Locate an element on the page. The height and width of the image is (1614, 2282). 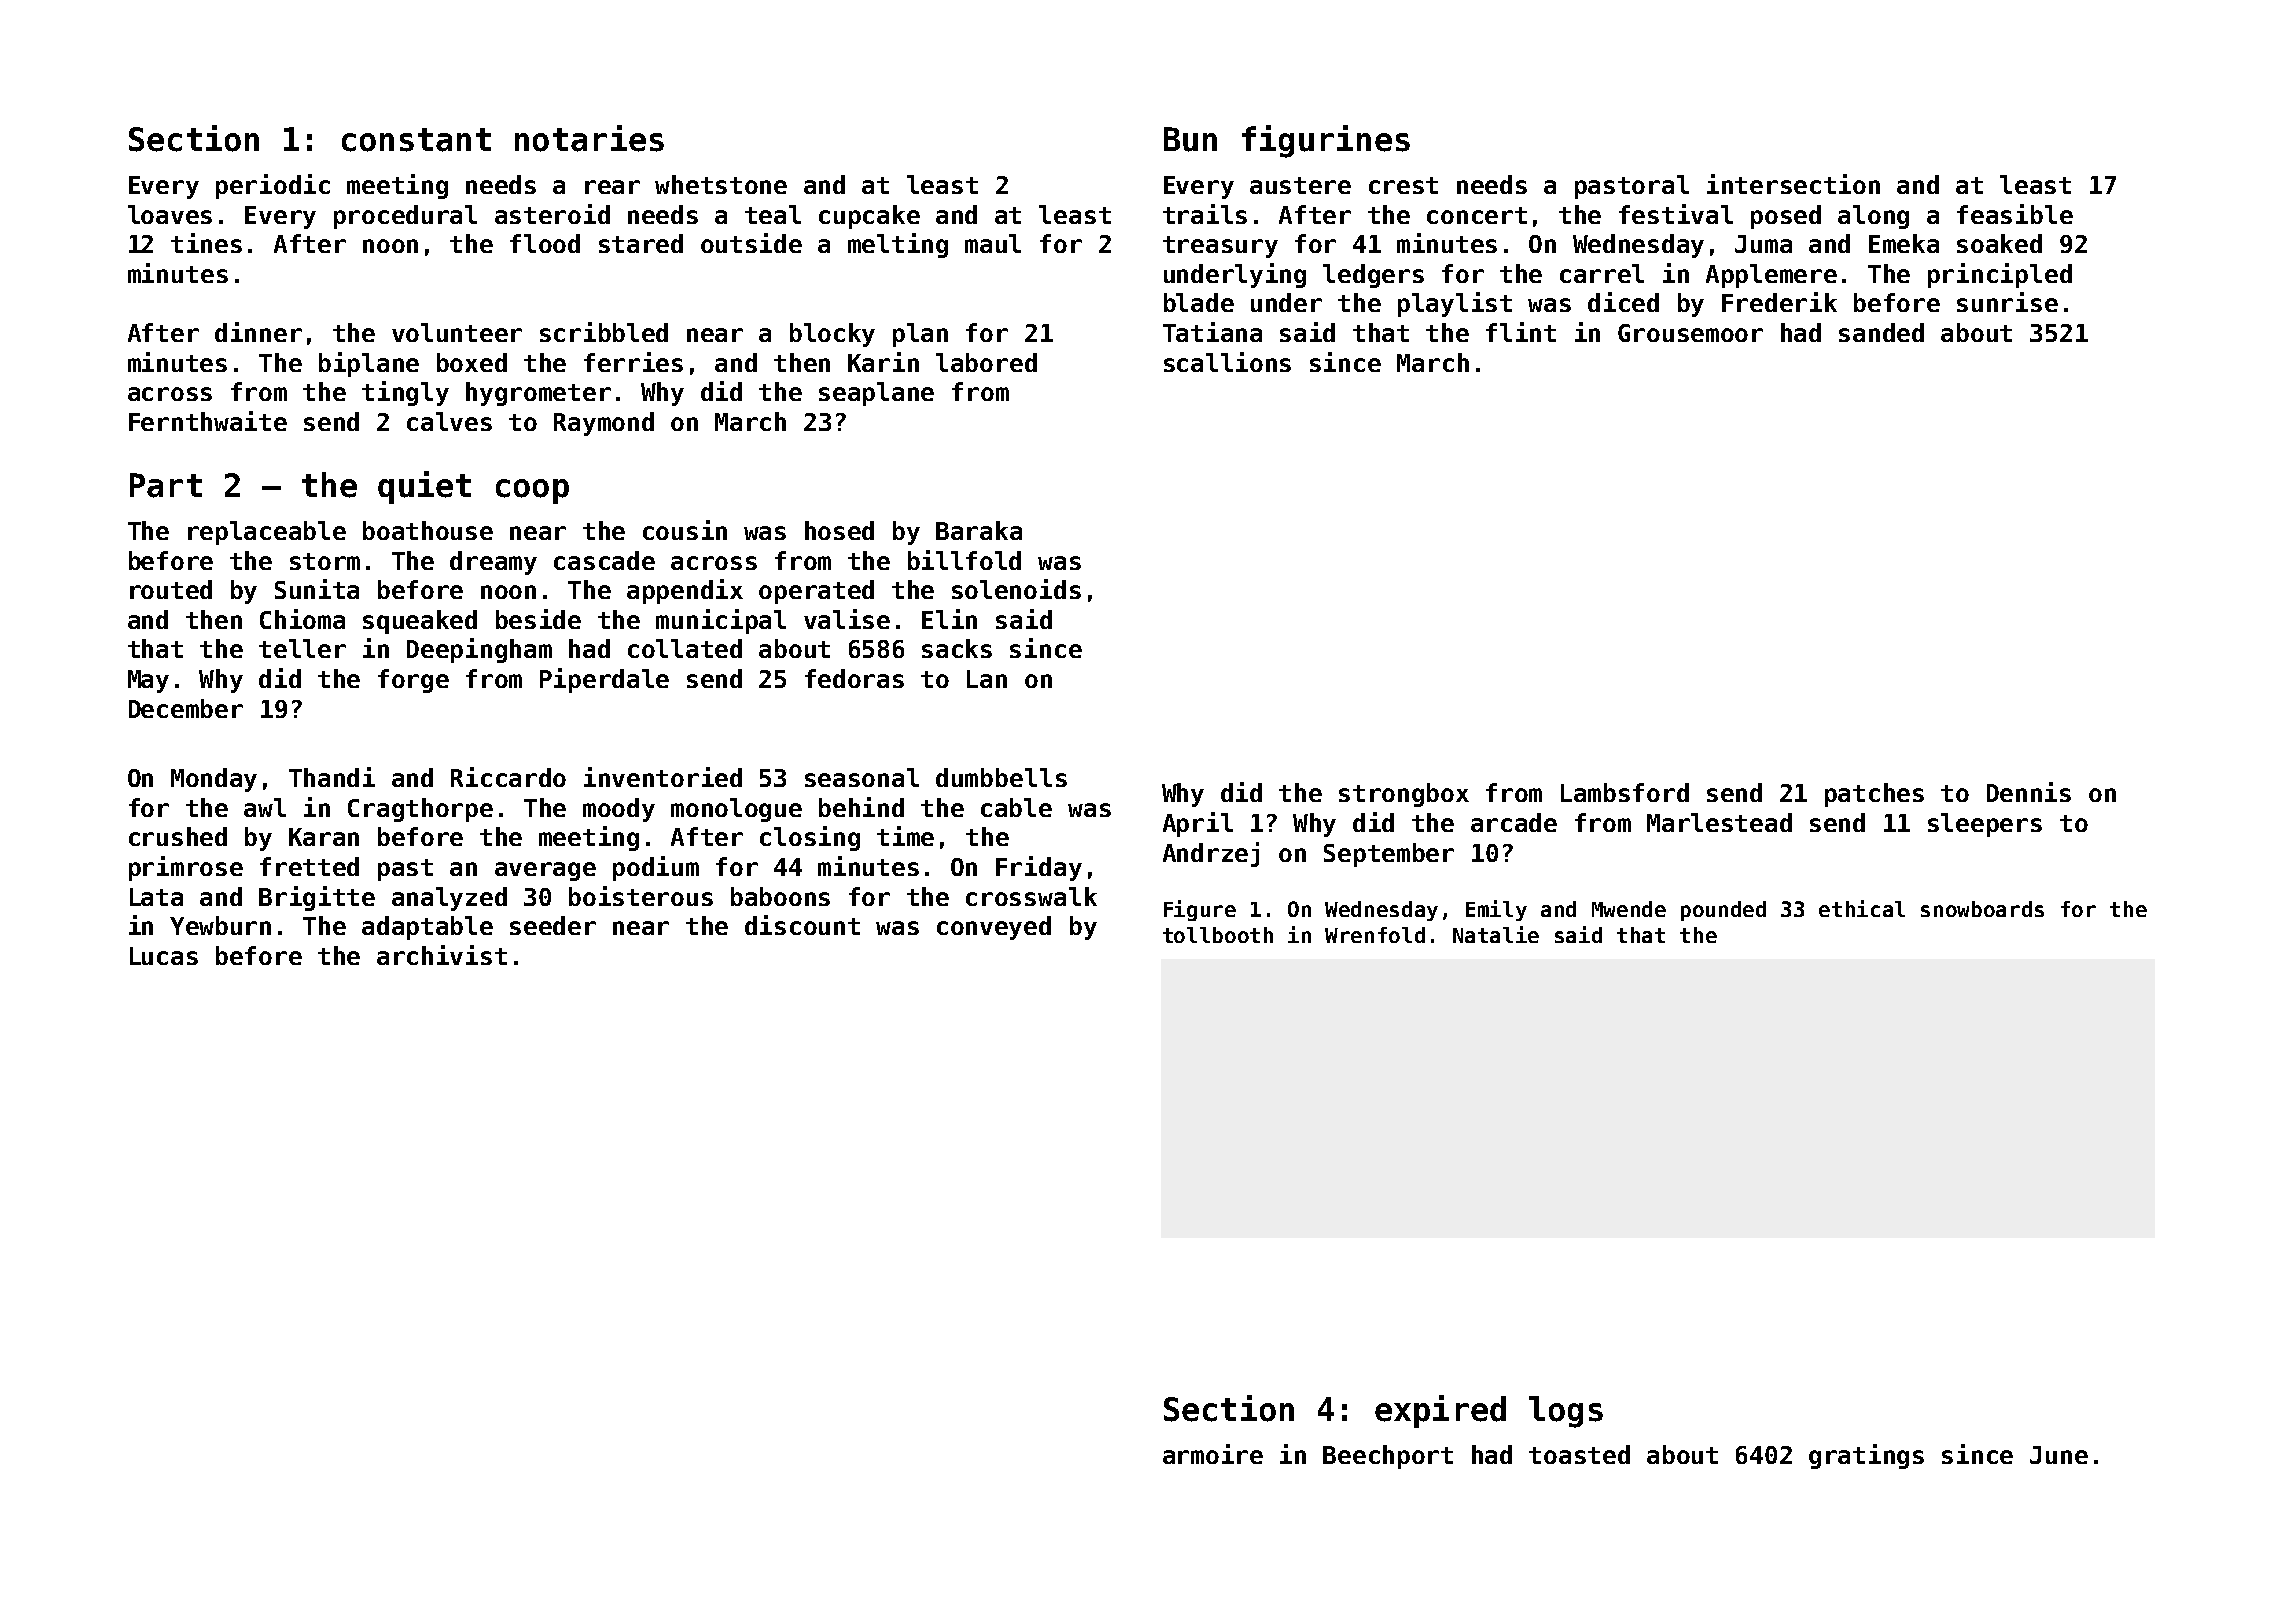
Natalie is located at coordinates (1496, 934).
